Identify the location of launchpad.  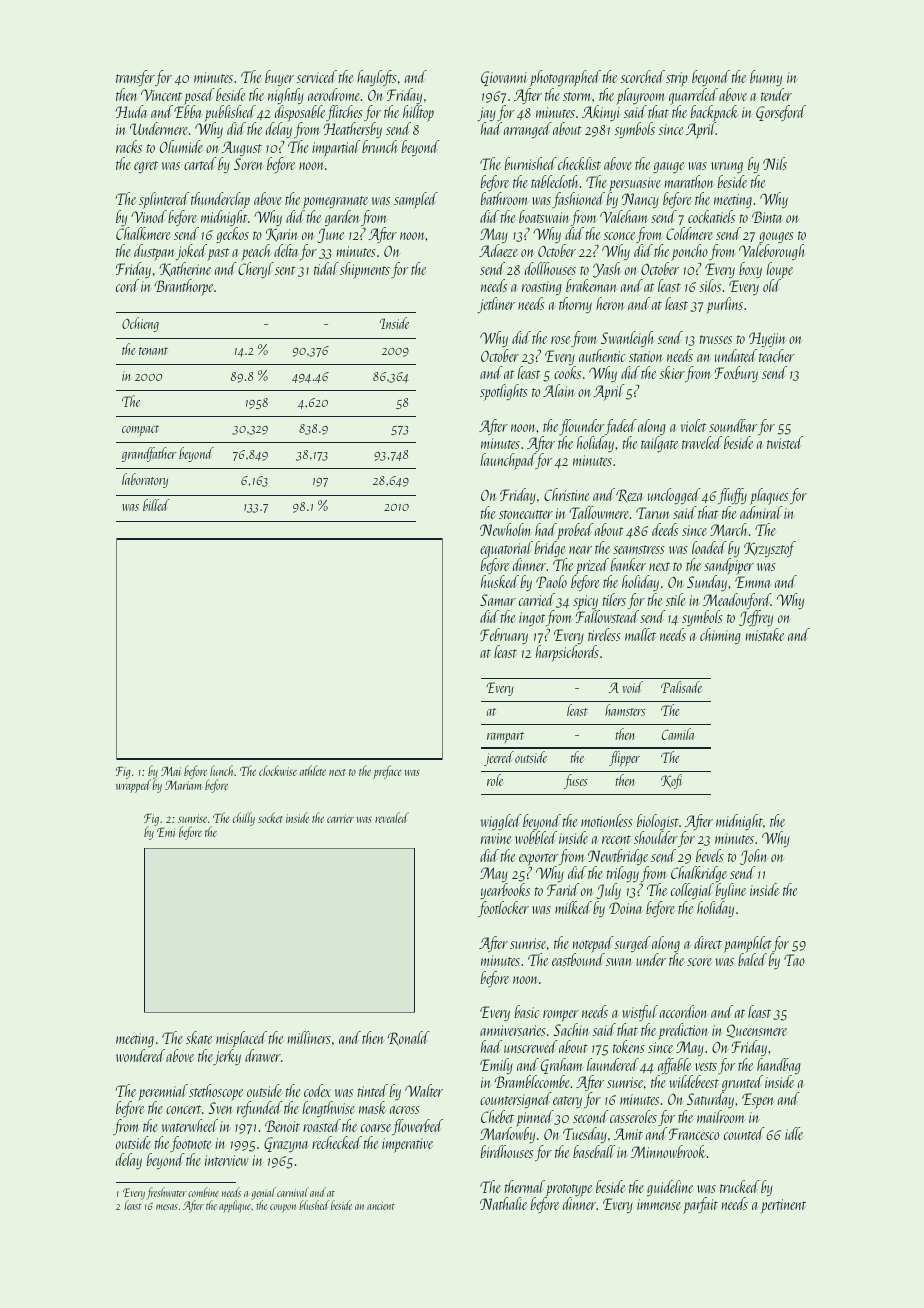
(508, 461).
